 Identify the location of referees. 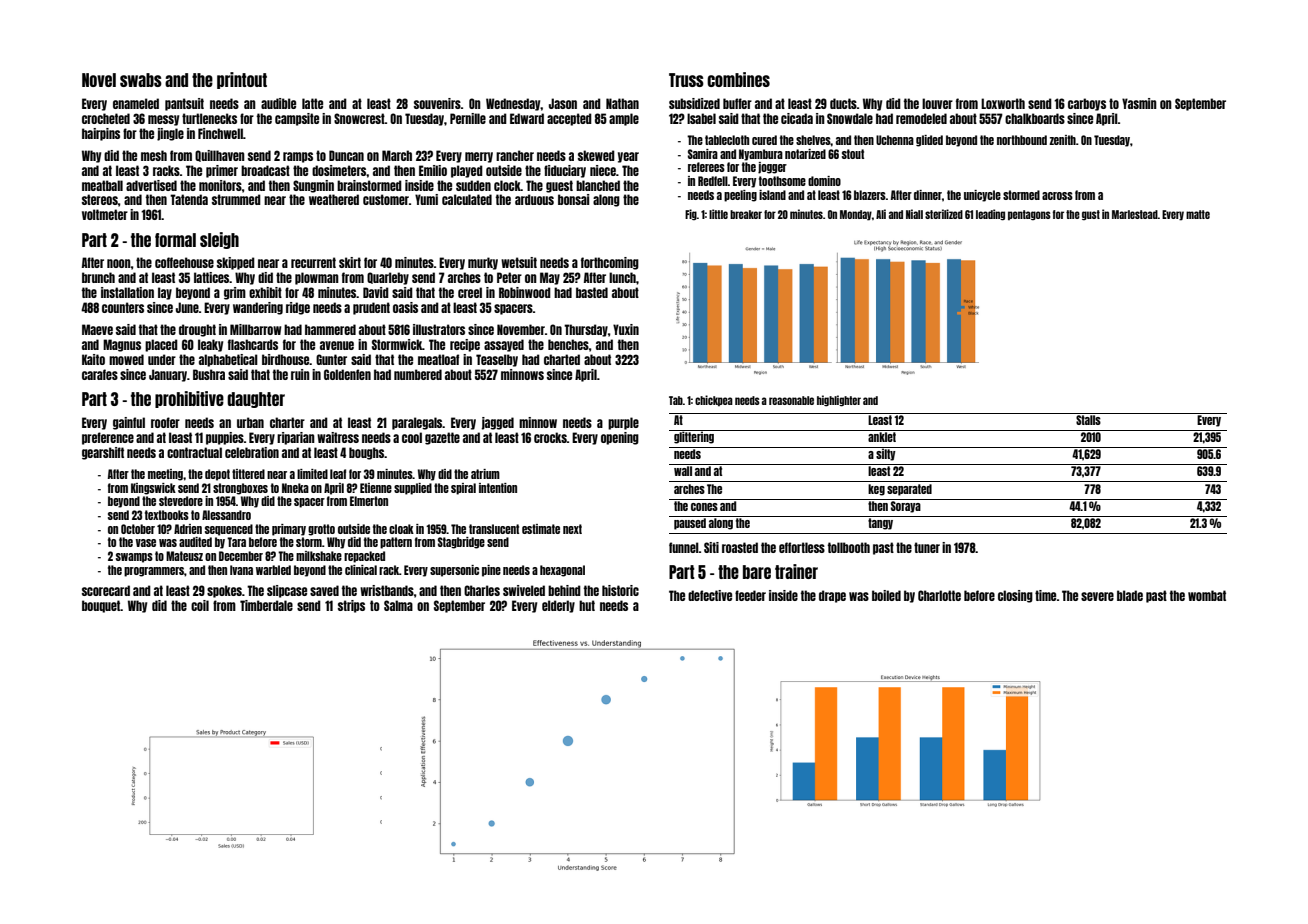
(706, 167).
